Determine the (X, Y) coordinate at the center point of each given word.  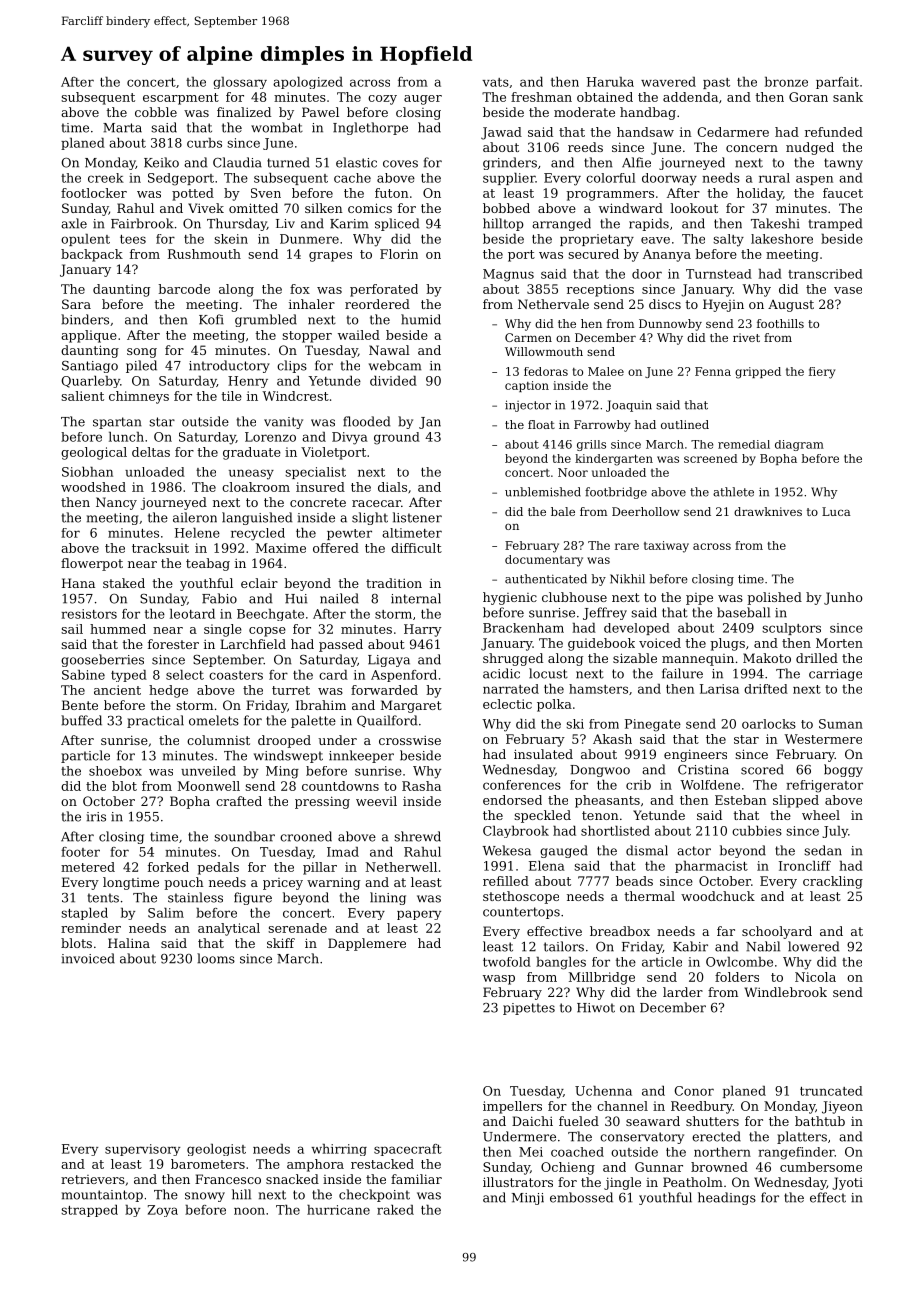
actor (694, 851)
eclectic (507, 704)
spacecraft (408, 1150)
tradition (394, 583)
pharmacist (711, 867)
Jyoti (847, 1183)
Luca (836, 511)
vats (495, 82)
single (223, 630)
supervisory (142, 1150)
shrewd (417, 836)
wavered (668, 82)
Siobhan (87, 472)
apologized (308, 83)
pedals (218, 868)
